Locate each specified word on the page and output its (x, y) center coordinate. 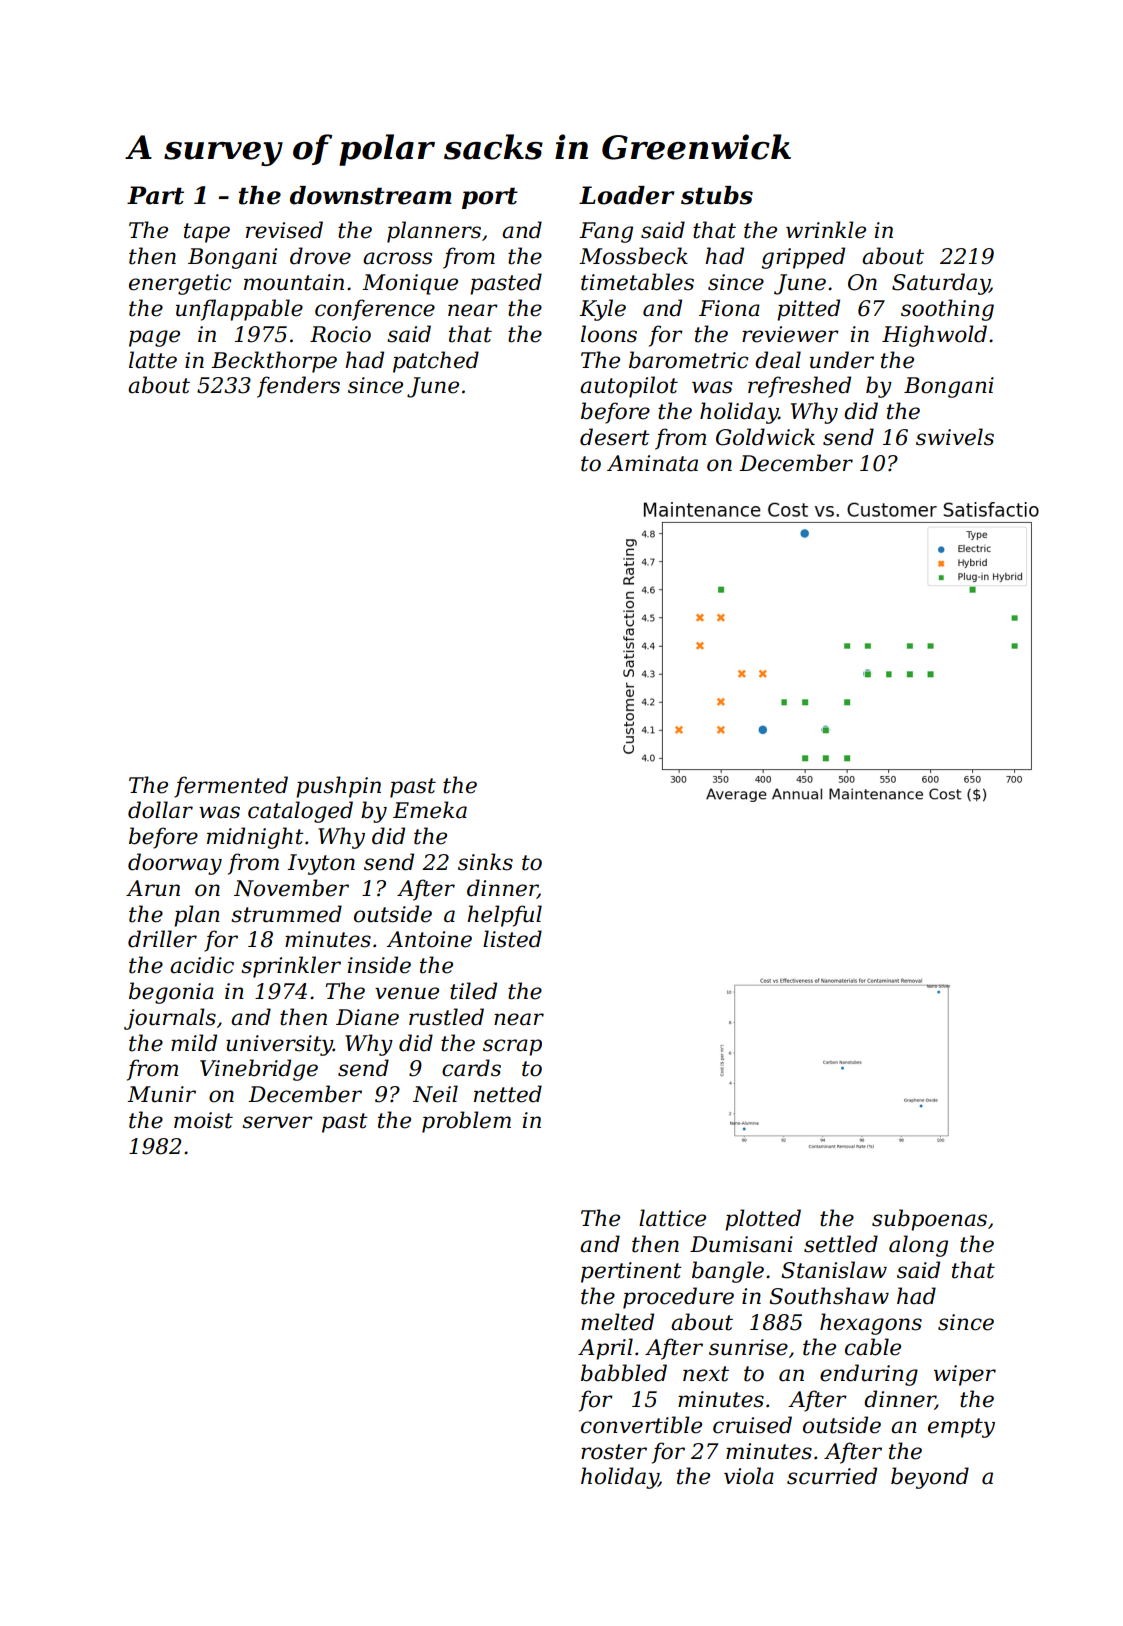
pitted (808, 310)
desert (615, 437)
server (277, 1122)
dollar (160, 810)
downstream (371, 195)
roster (614, 1452)
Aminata (652, 463)
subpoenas (929, 1220)
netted (508, 1094)
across (397, 258)
